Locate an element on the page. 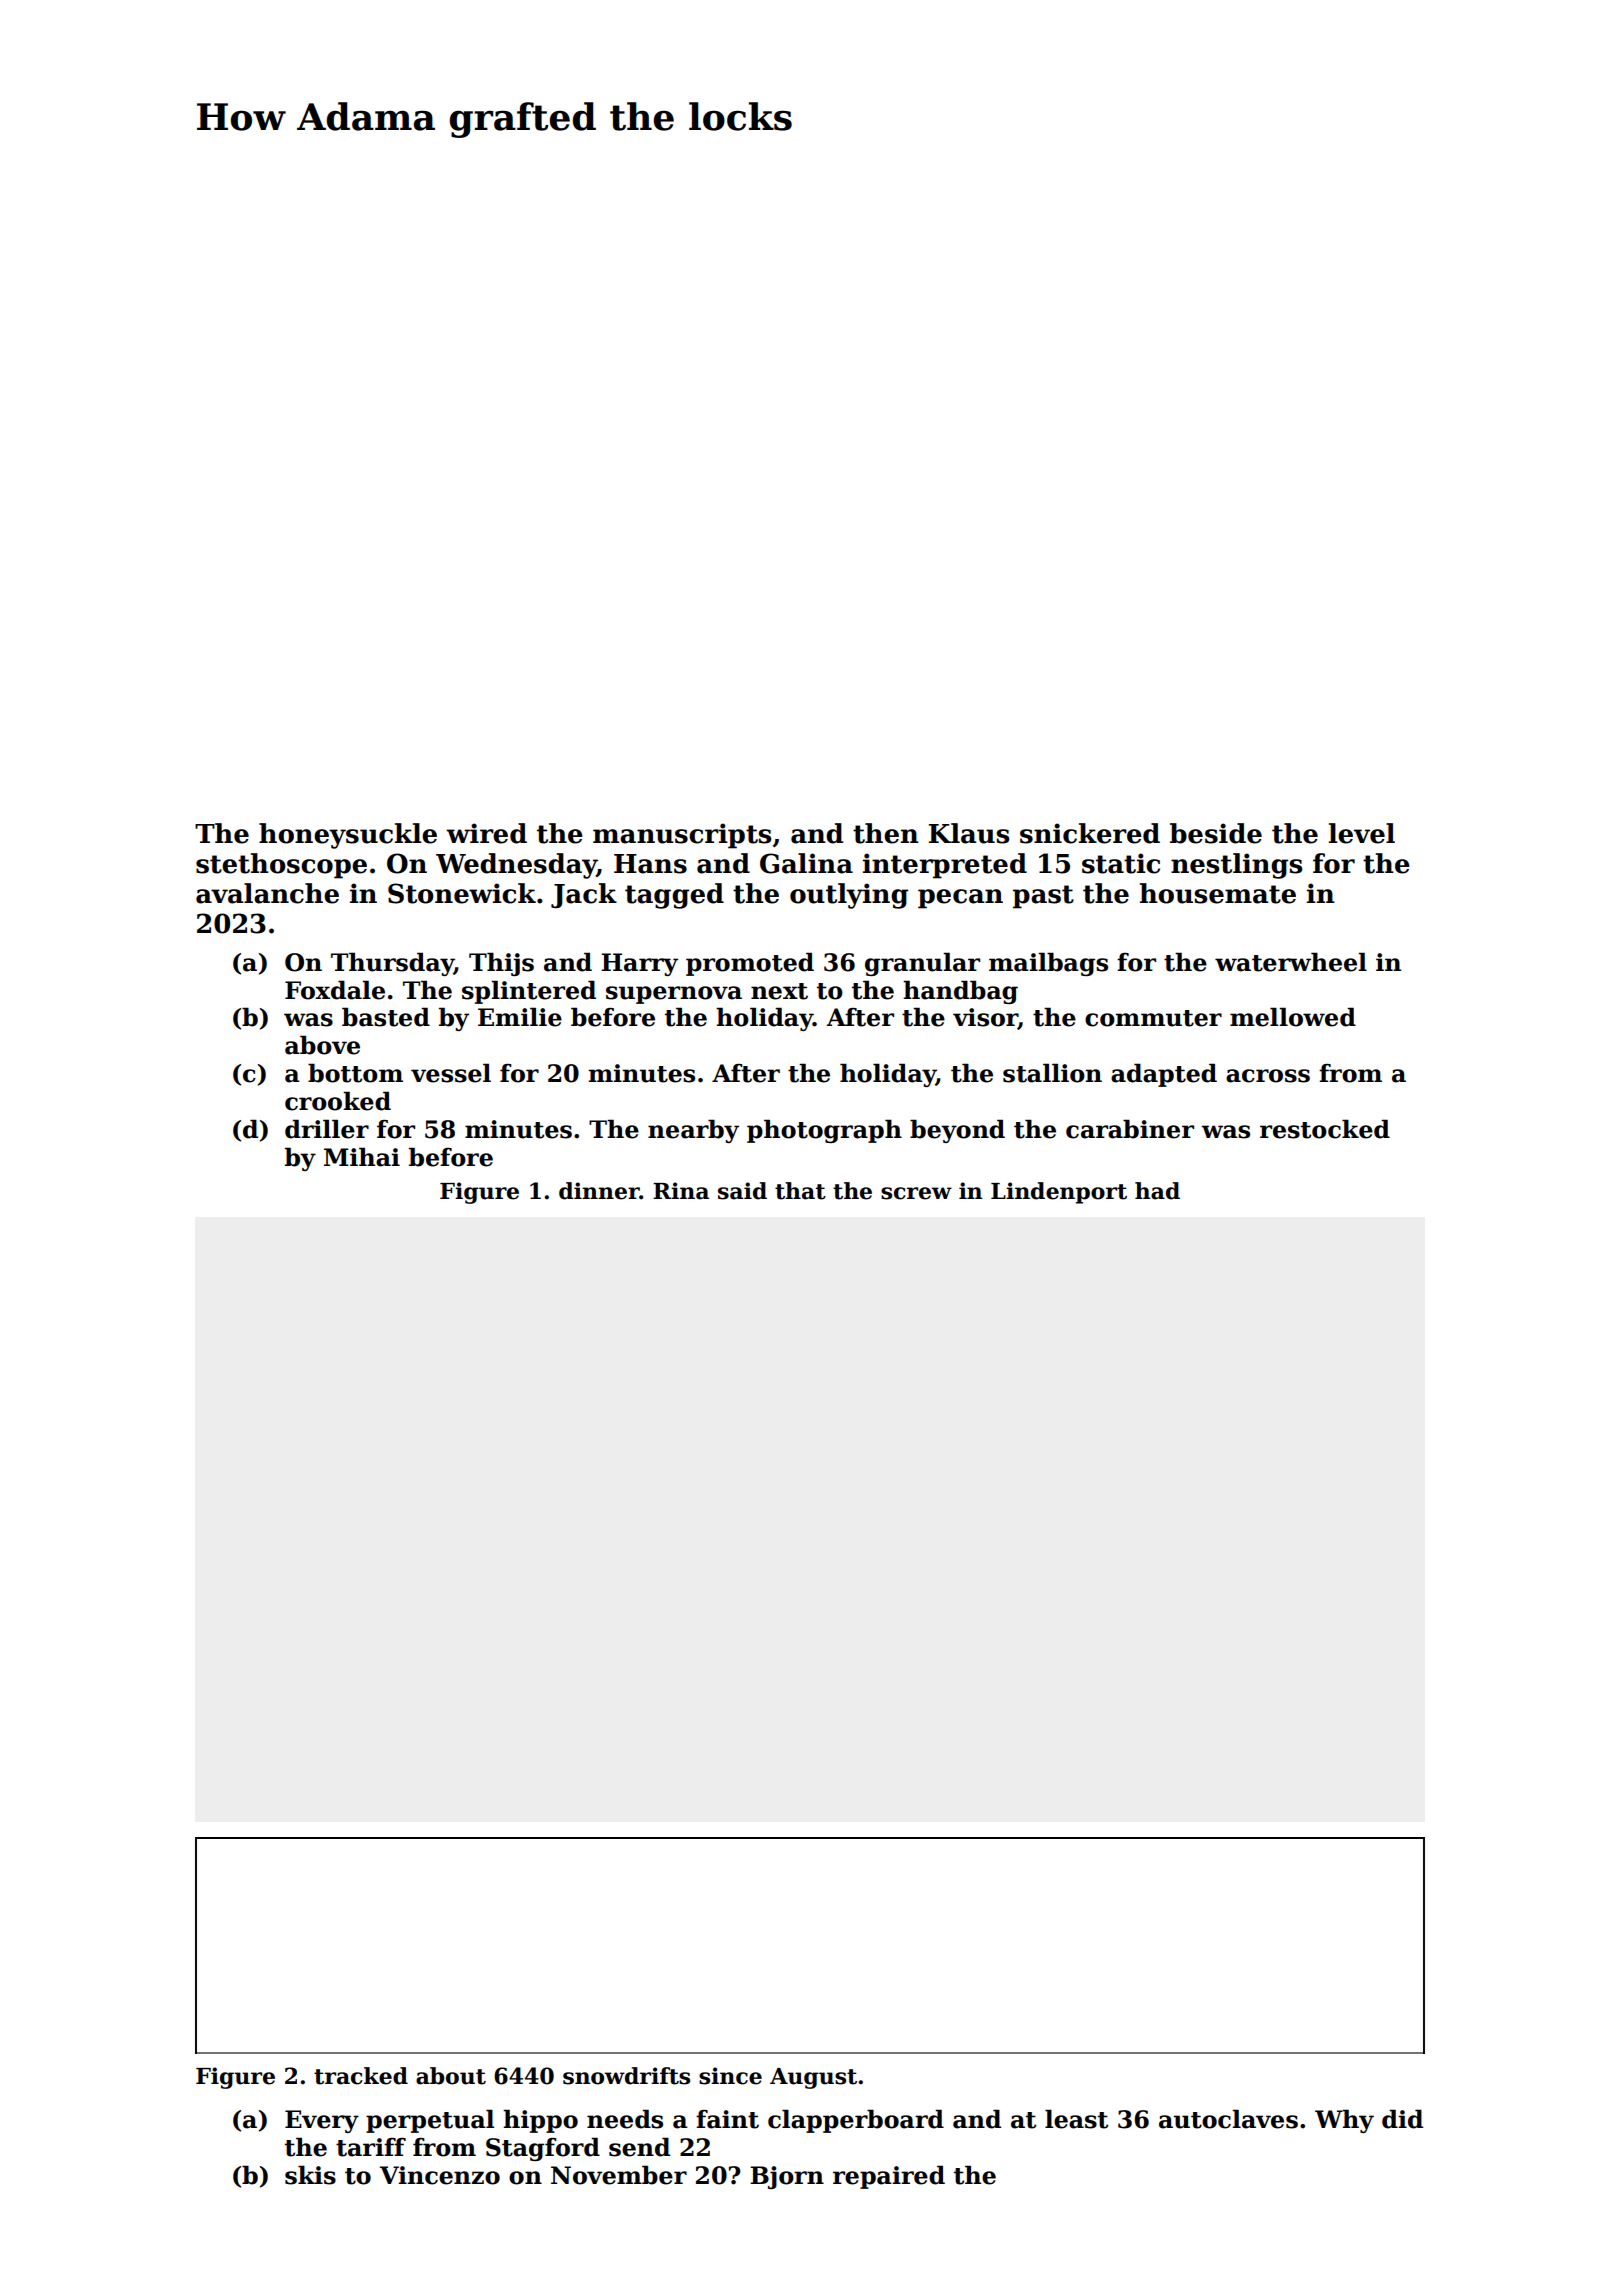 Image resolution: width=1620 pixels, height=2292 pixels. next is located at coordinates (779, 991).
